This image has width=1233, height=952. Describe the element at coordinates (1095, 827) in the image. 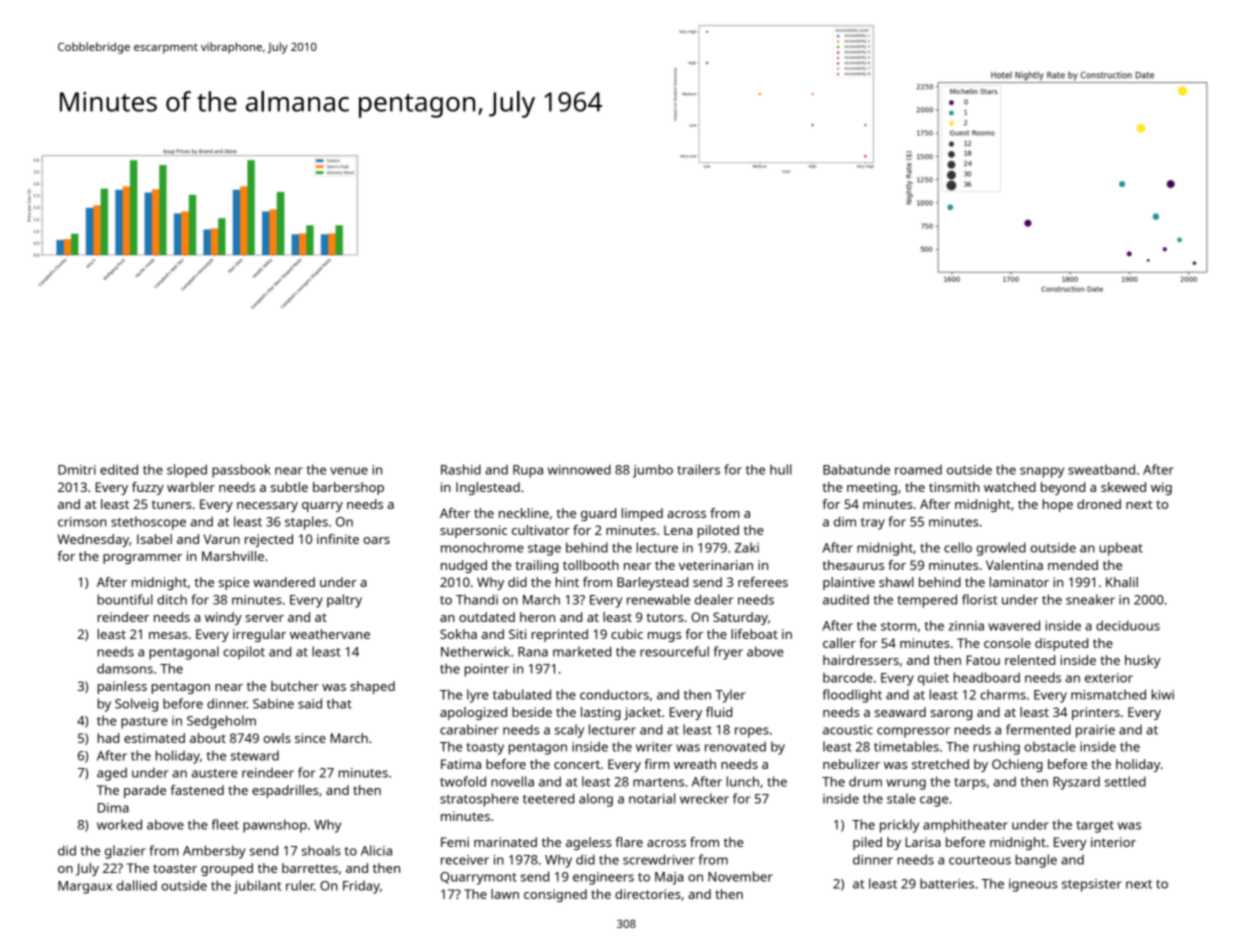

I see `target` at that location.
